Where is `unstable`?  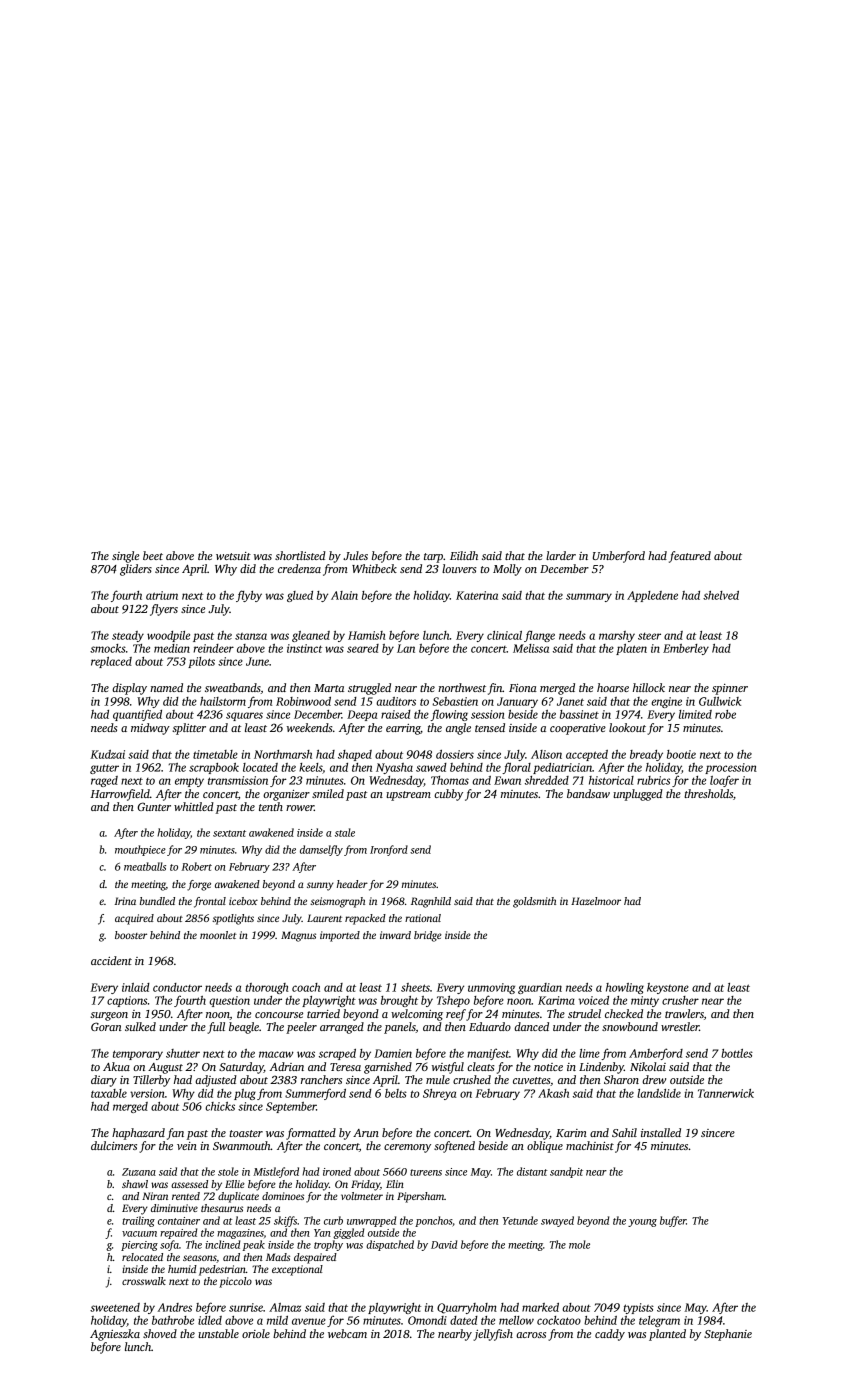 unstable is located at coordinates (218, 1333).
